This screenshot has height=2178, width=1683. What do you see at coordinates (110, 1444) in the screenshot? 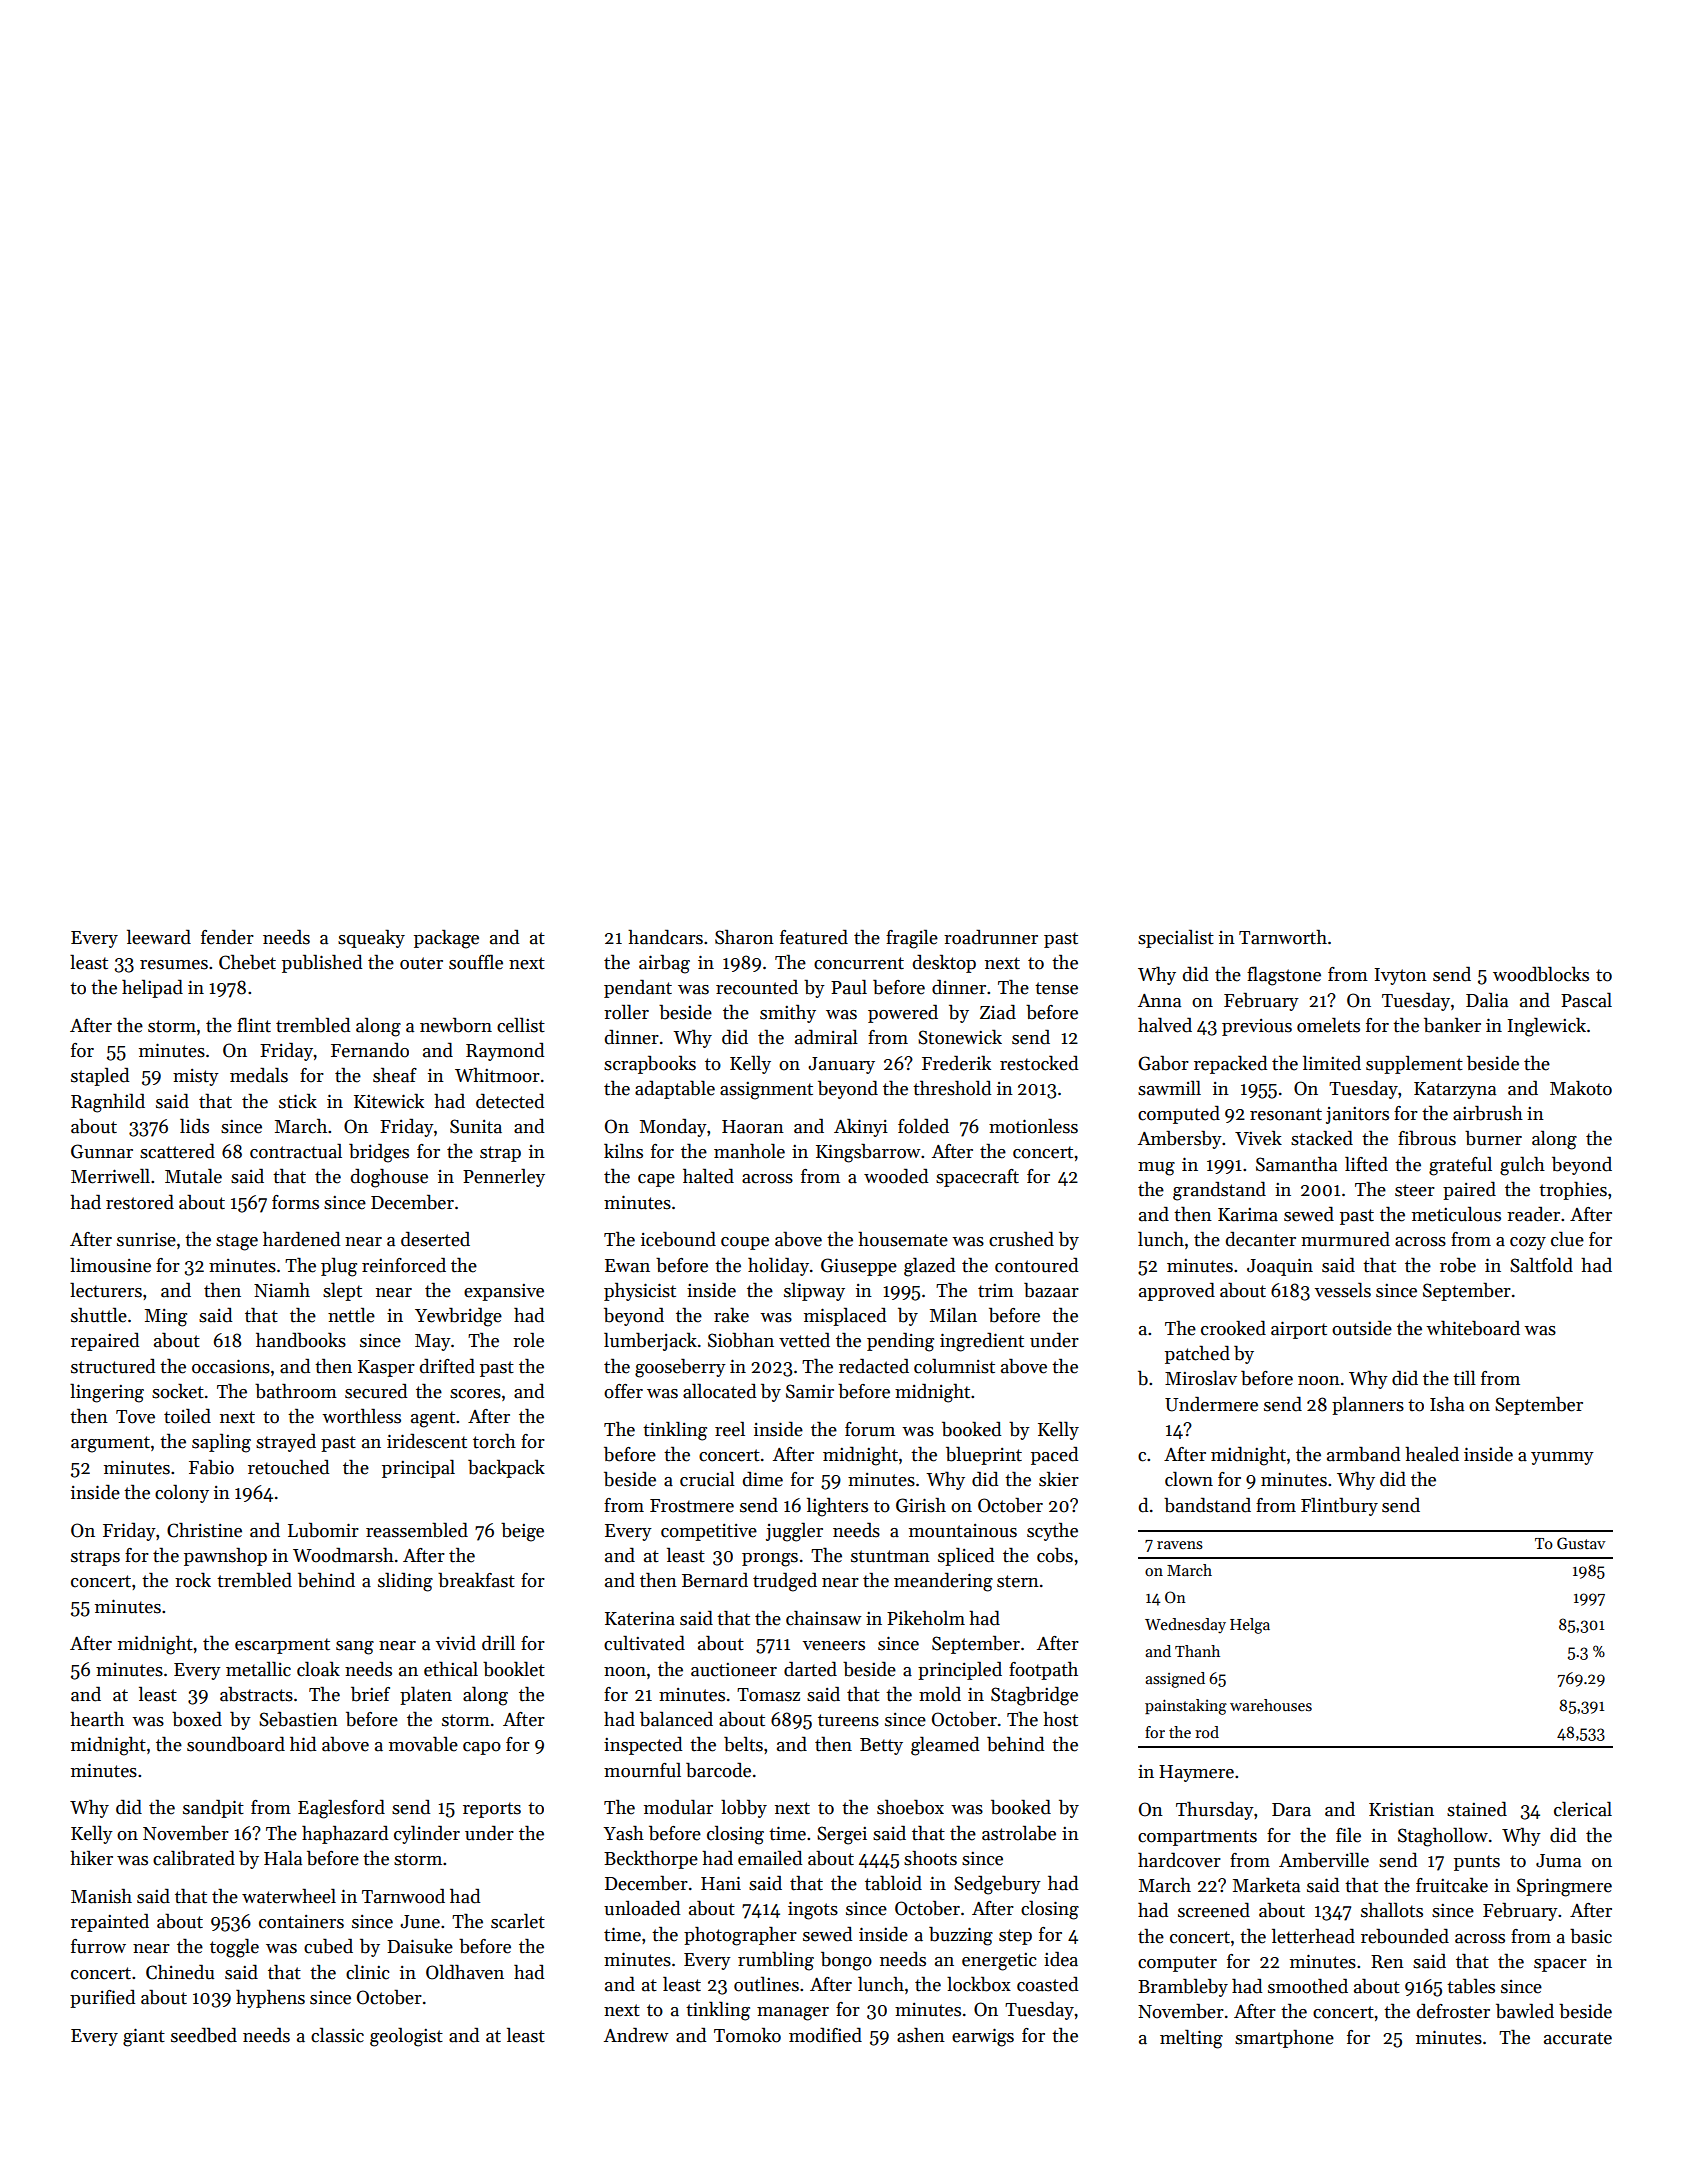
I see `argument` at bounding box center [110, 1444].
